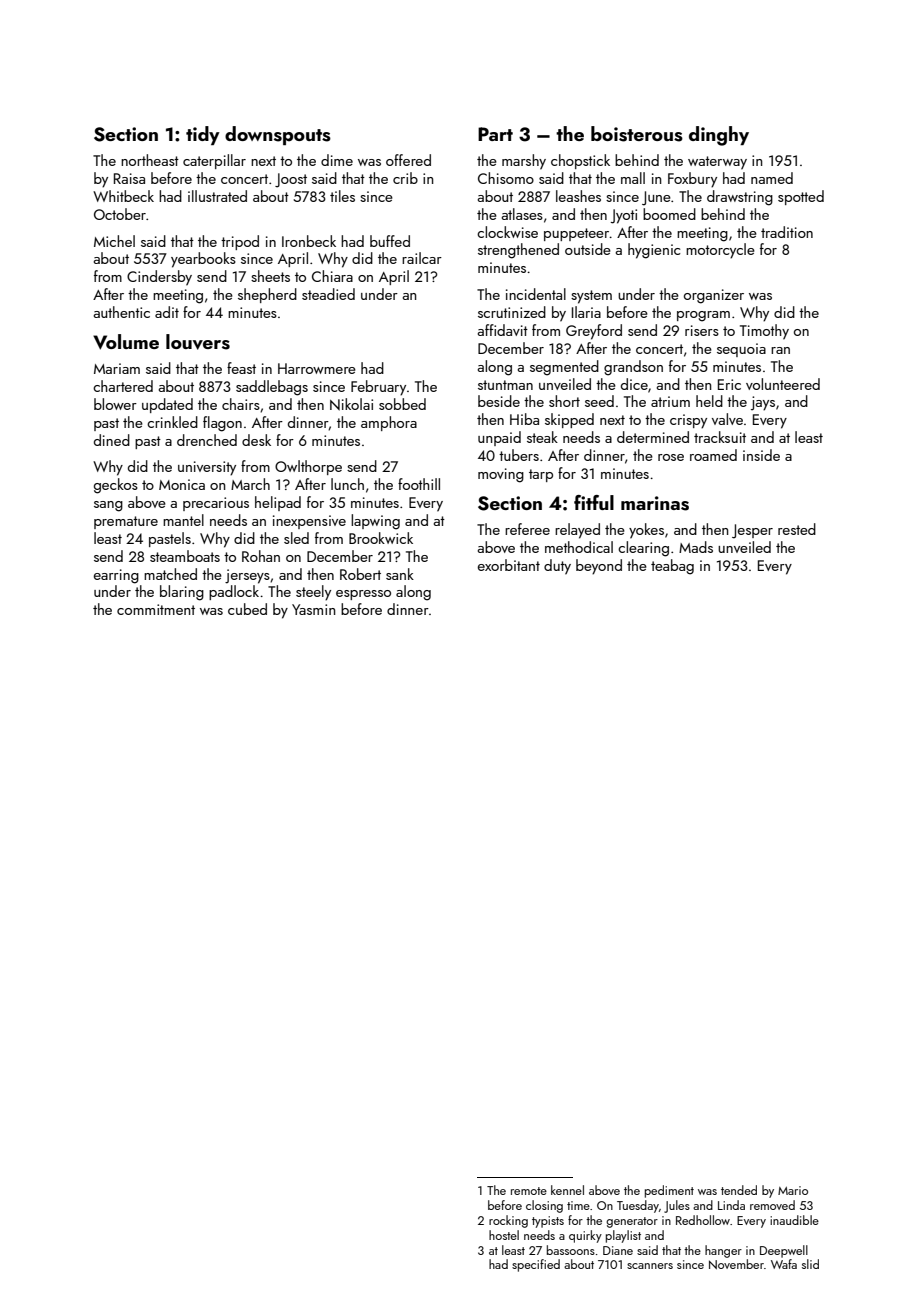 This screenshot has height=1308, width=924. Describe the element at coordinates (567, 1190) in the screenshot. I see `kennel` at that location.
